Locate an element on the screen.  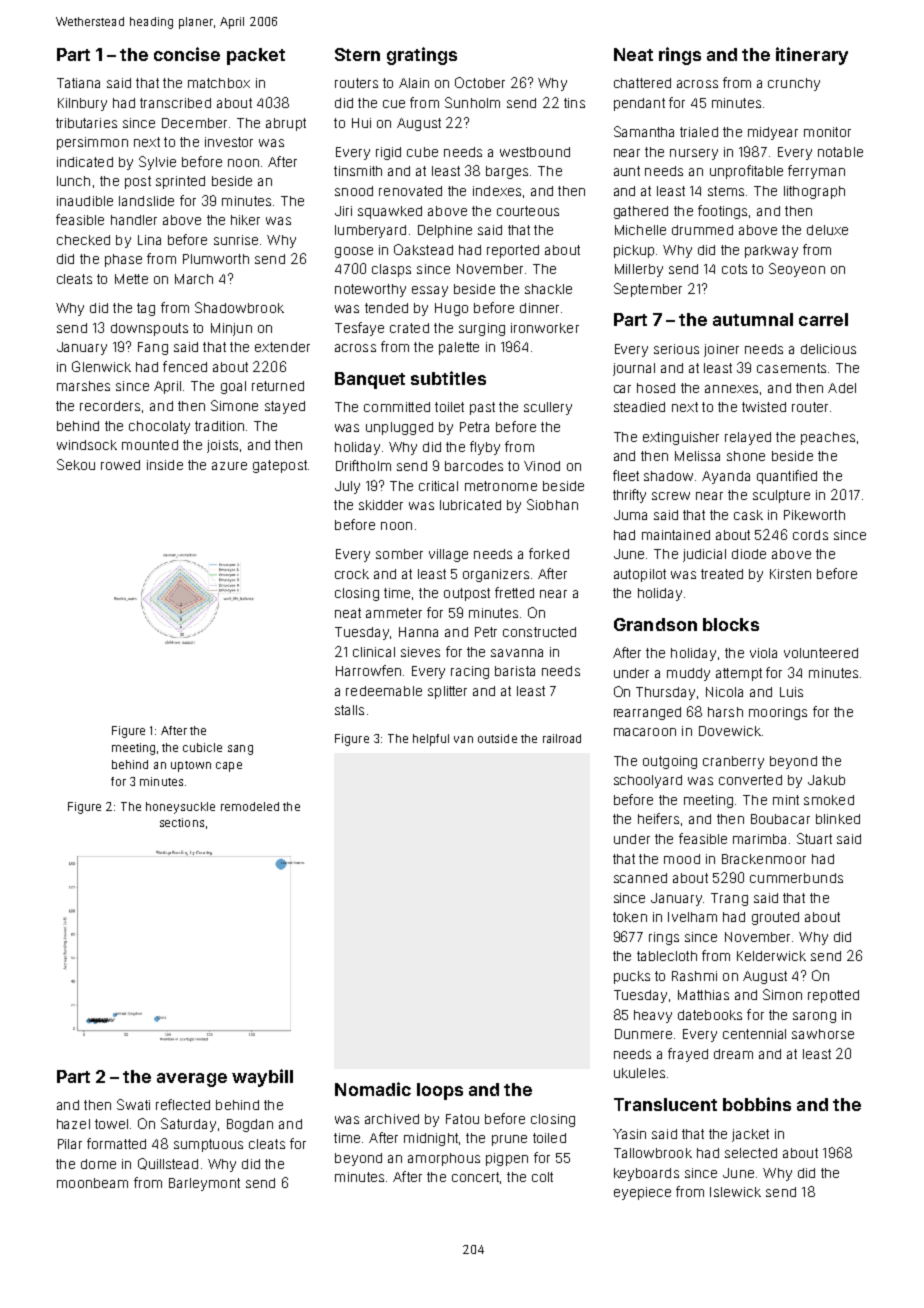
hosed is located at coordinates (656, 388).
